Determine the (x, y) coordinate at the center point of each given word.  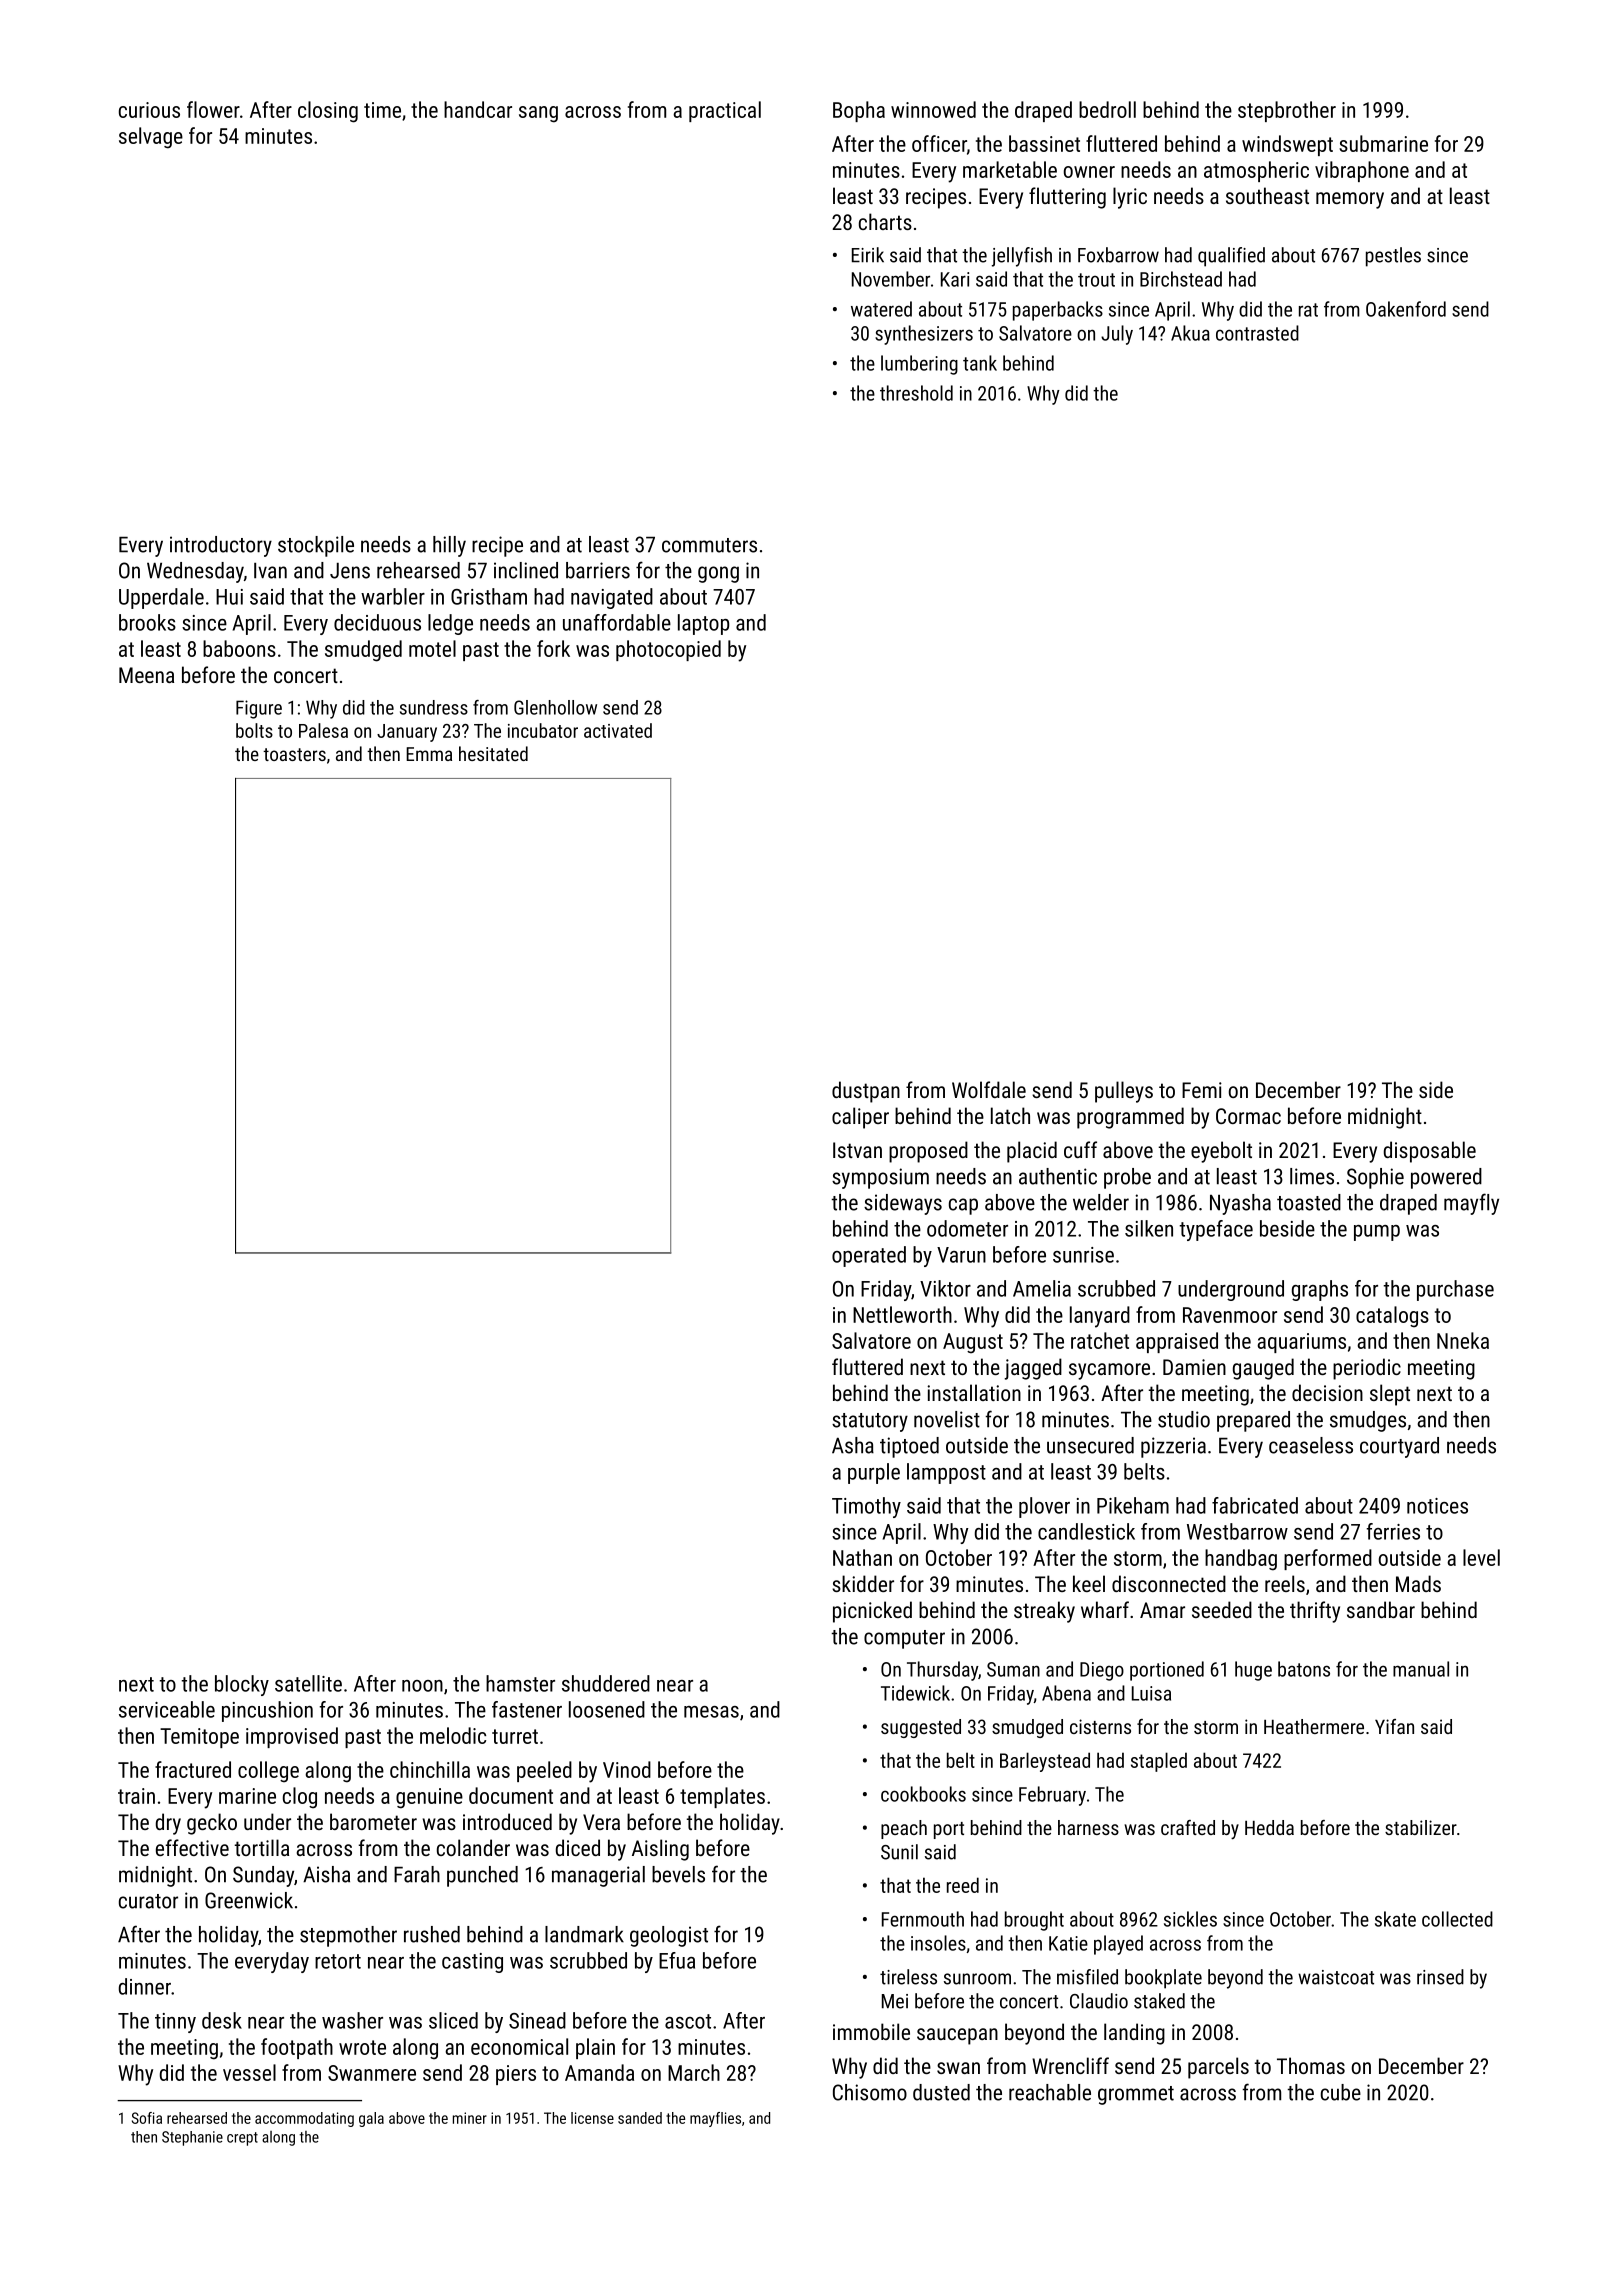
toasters (294, 754)
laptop (703, 624)
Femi (1202, 1090)
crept (242, 2139)
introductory (221, 546)
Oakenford (1406, 309)
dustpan (866, 1092)
